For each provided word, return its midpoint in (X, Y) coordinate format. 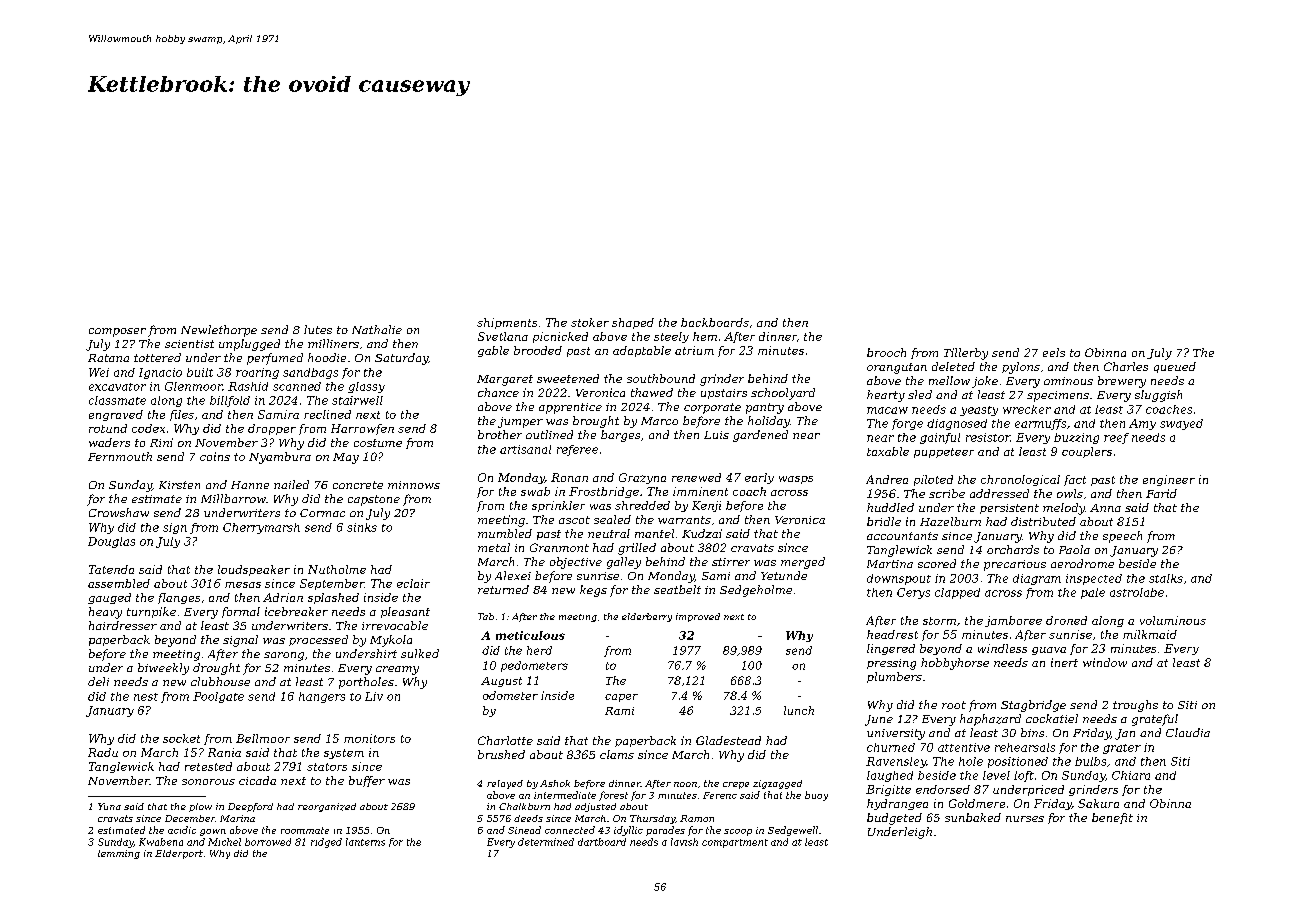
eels (1054, 352)
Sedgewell (793, 831)
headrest (892, 634)
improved (698, 617)
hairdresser (123, 625)
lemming (119, 854)
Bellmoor (263, 738)
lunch (799, 710)
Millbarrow (233, 498)
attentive (964, 747)
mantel (654, 533)
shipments (507, 323)
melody (1064, 509)
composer (117, 332)
